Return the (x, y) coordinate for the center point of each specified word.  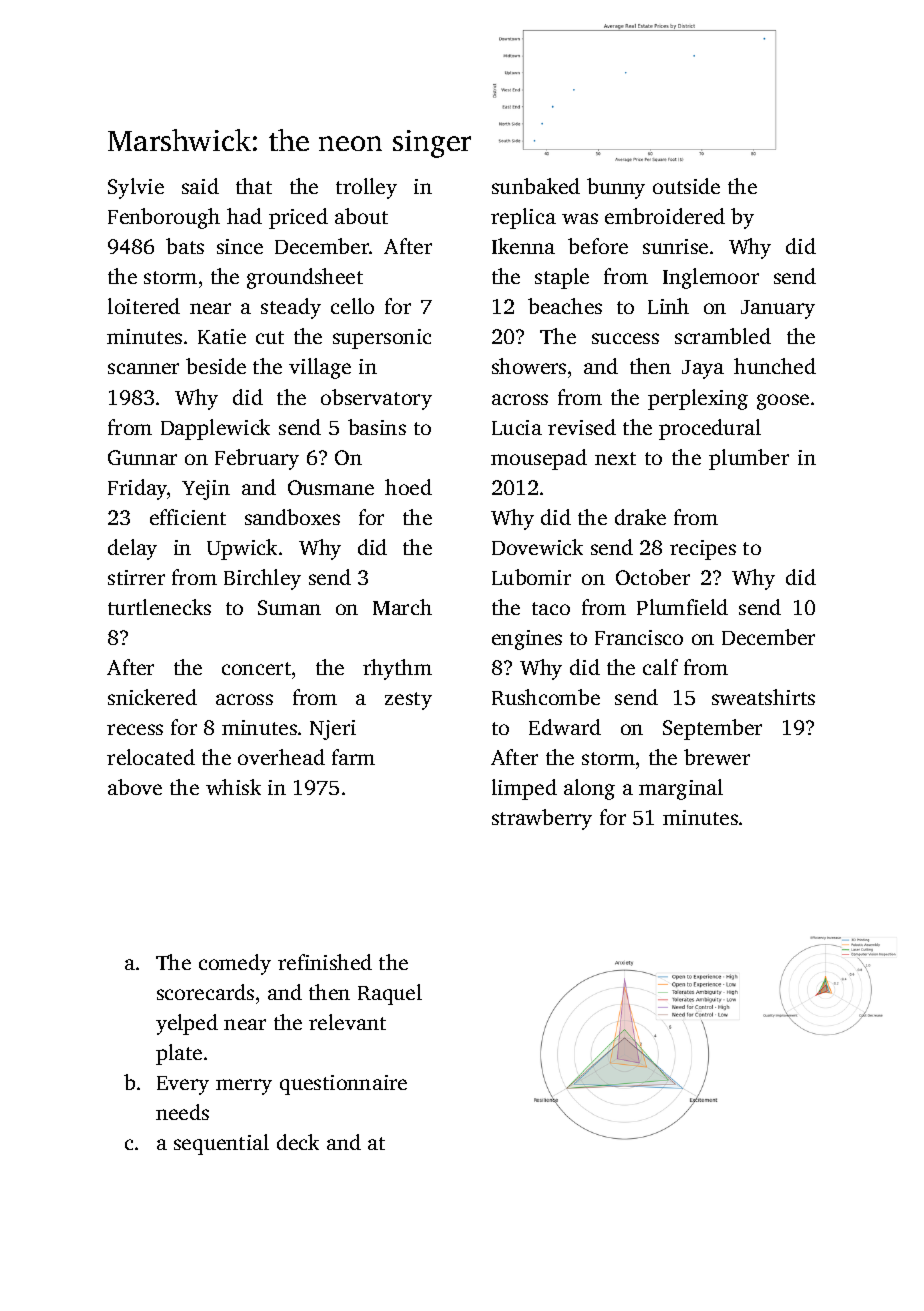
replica (523, 218)
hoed (408, 487)
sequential (221, 1144)
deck (298, 1142)
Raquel (390, 994)
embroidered (665, 216)
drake (640, 517)
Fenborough (164, 218)
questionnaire (343, 1085)
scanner (143, 368)
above (135, 787)
